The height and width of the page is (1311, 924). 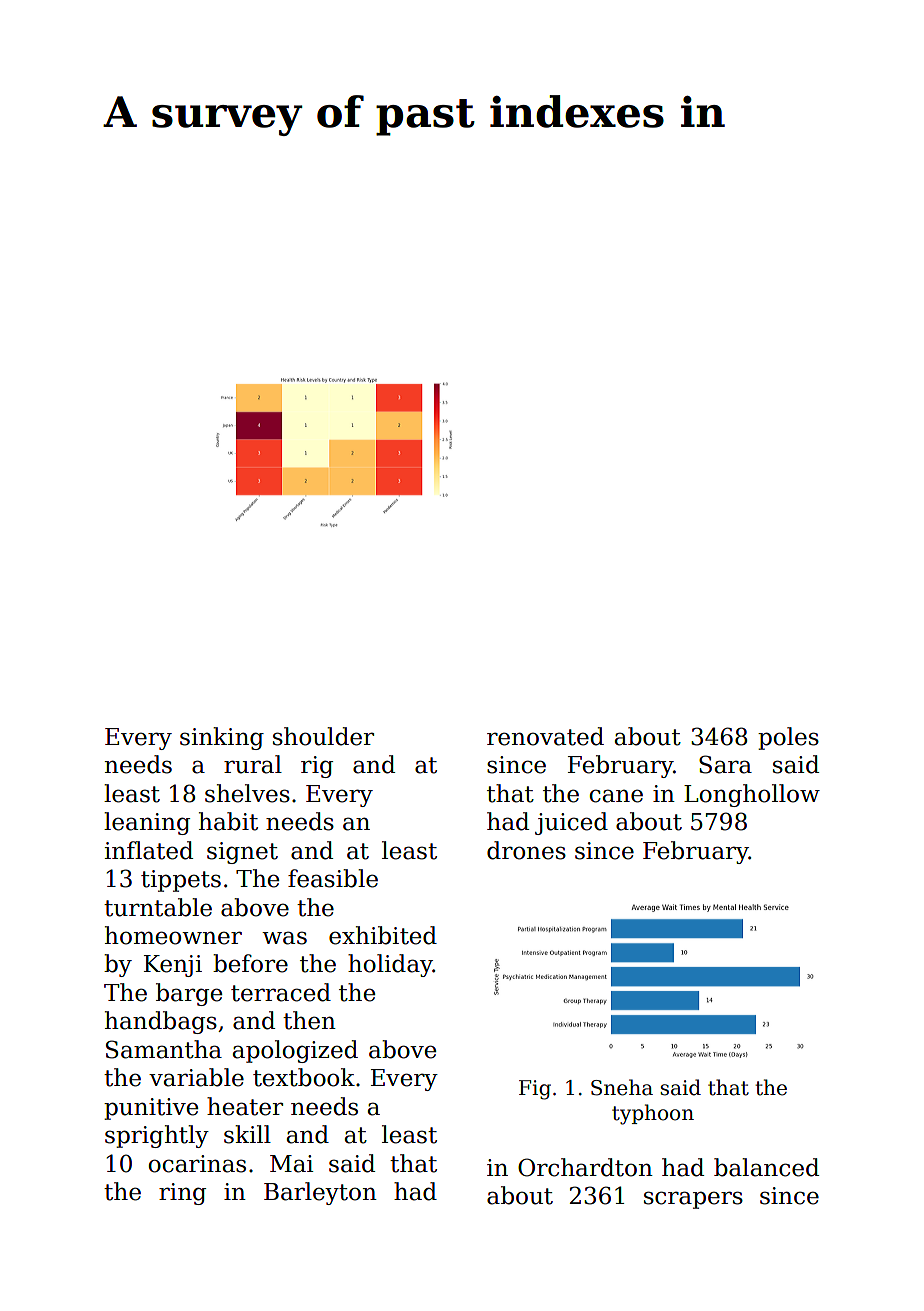 What do you see at coordinates (228, 821) in the page?
I see `habit` at bounding box center [228, 821].
